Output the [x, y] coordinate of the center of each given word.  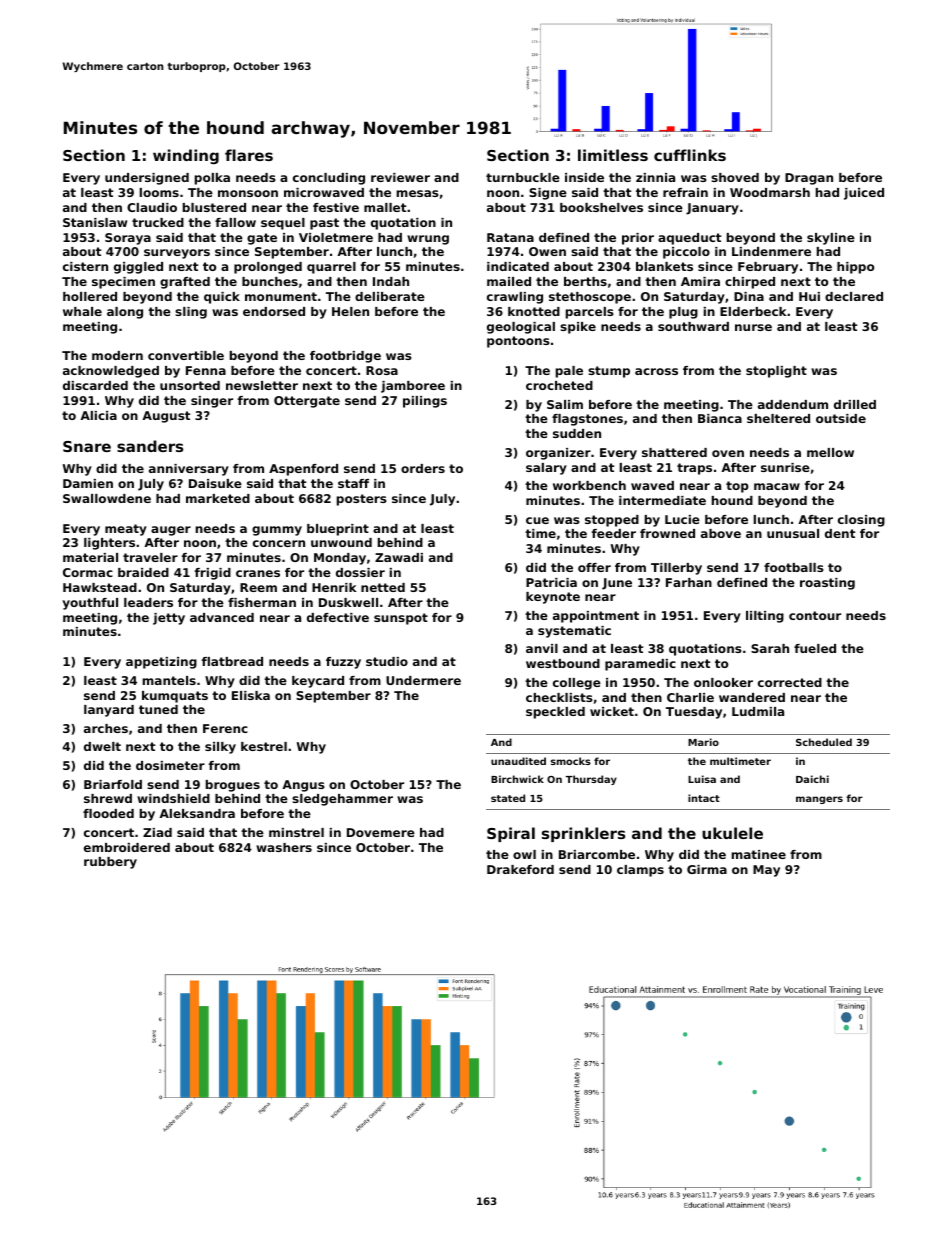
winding [186, 156]
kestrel [264, 746]
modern [117, 355]
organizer [558, 454]
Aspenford [303, 470]
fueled [815, 648]
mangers [819, 800]
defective [338, 617]
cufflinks [690, 155]
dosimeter [170, 765]
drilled [855, 404]
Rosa [382, 370]
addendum [793, 404]
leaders [148, 602]
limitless [613, 155]
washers [284, 847]
